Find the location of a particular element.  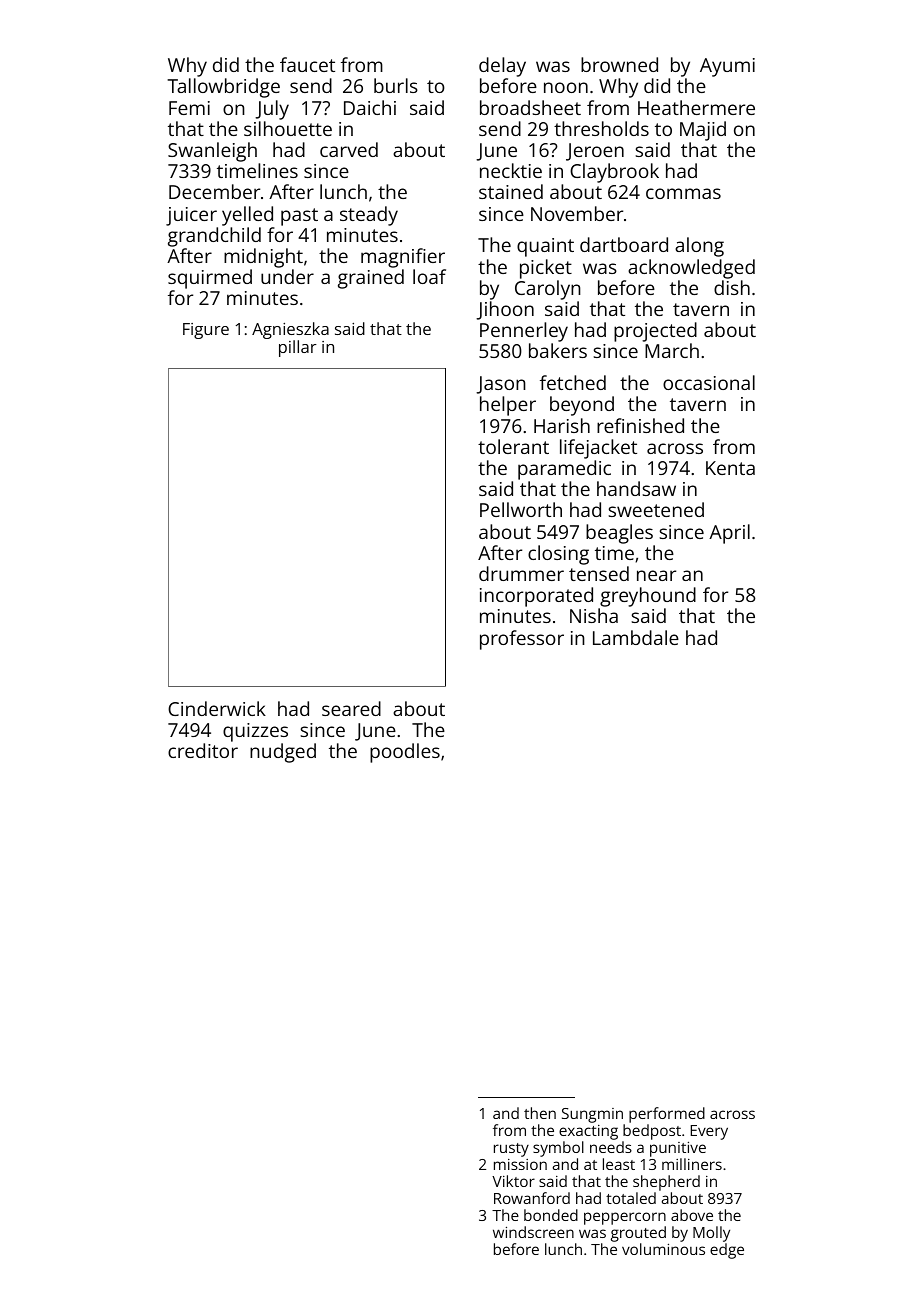

silhouette is located at coordinates (288, 128).
